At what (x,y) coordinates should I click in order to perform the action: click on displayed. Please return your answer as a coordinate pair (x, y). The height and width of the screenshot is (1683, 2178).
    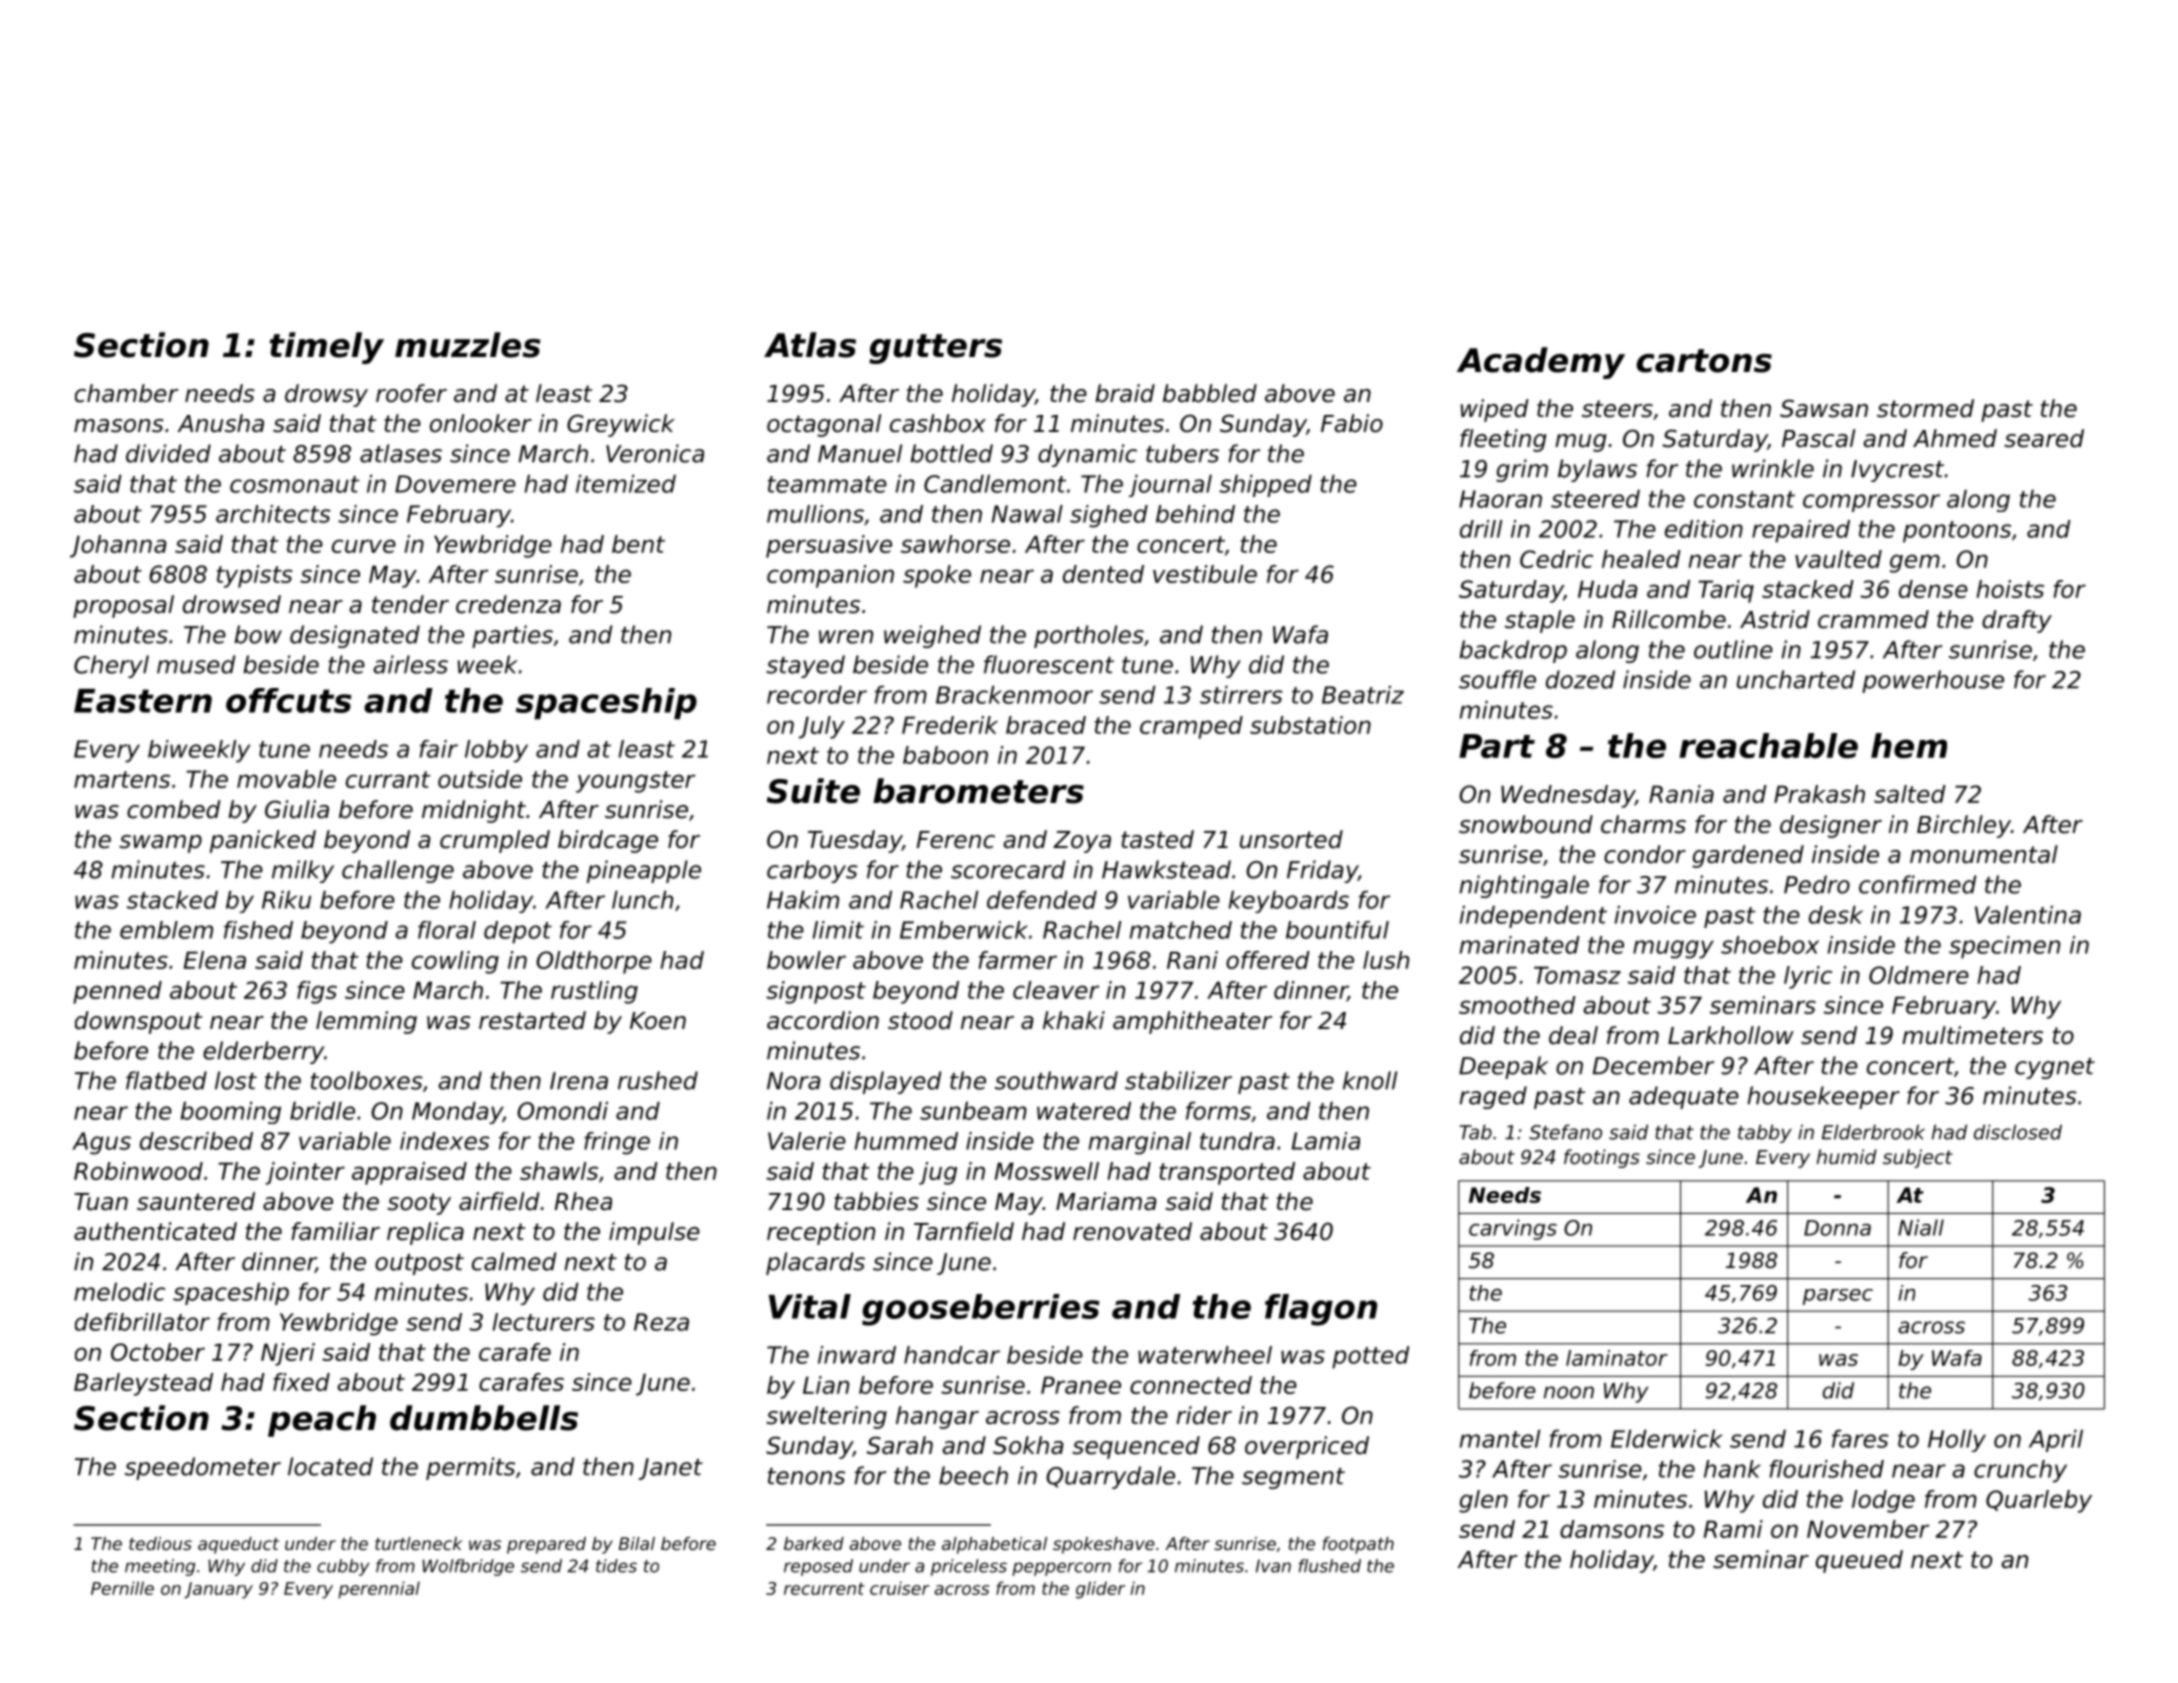
    Looking at the image, I should click on (885, 1082).
